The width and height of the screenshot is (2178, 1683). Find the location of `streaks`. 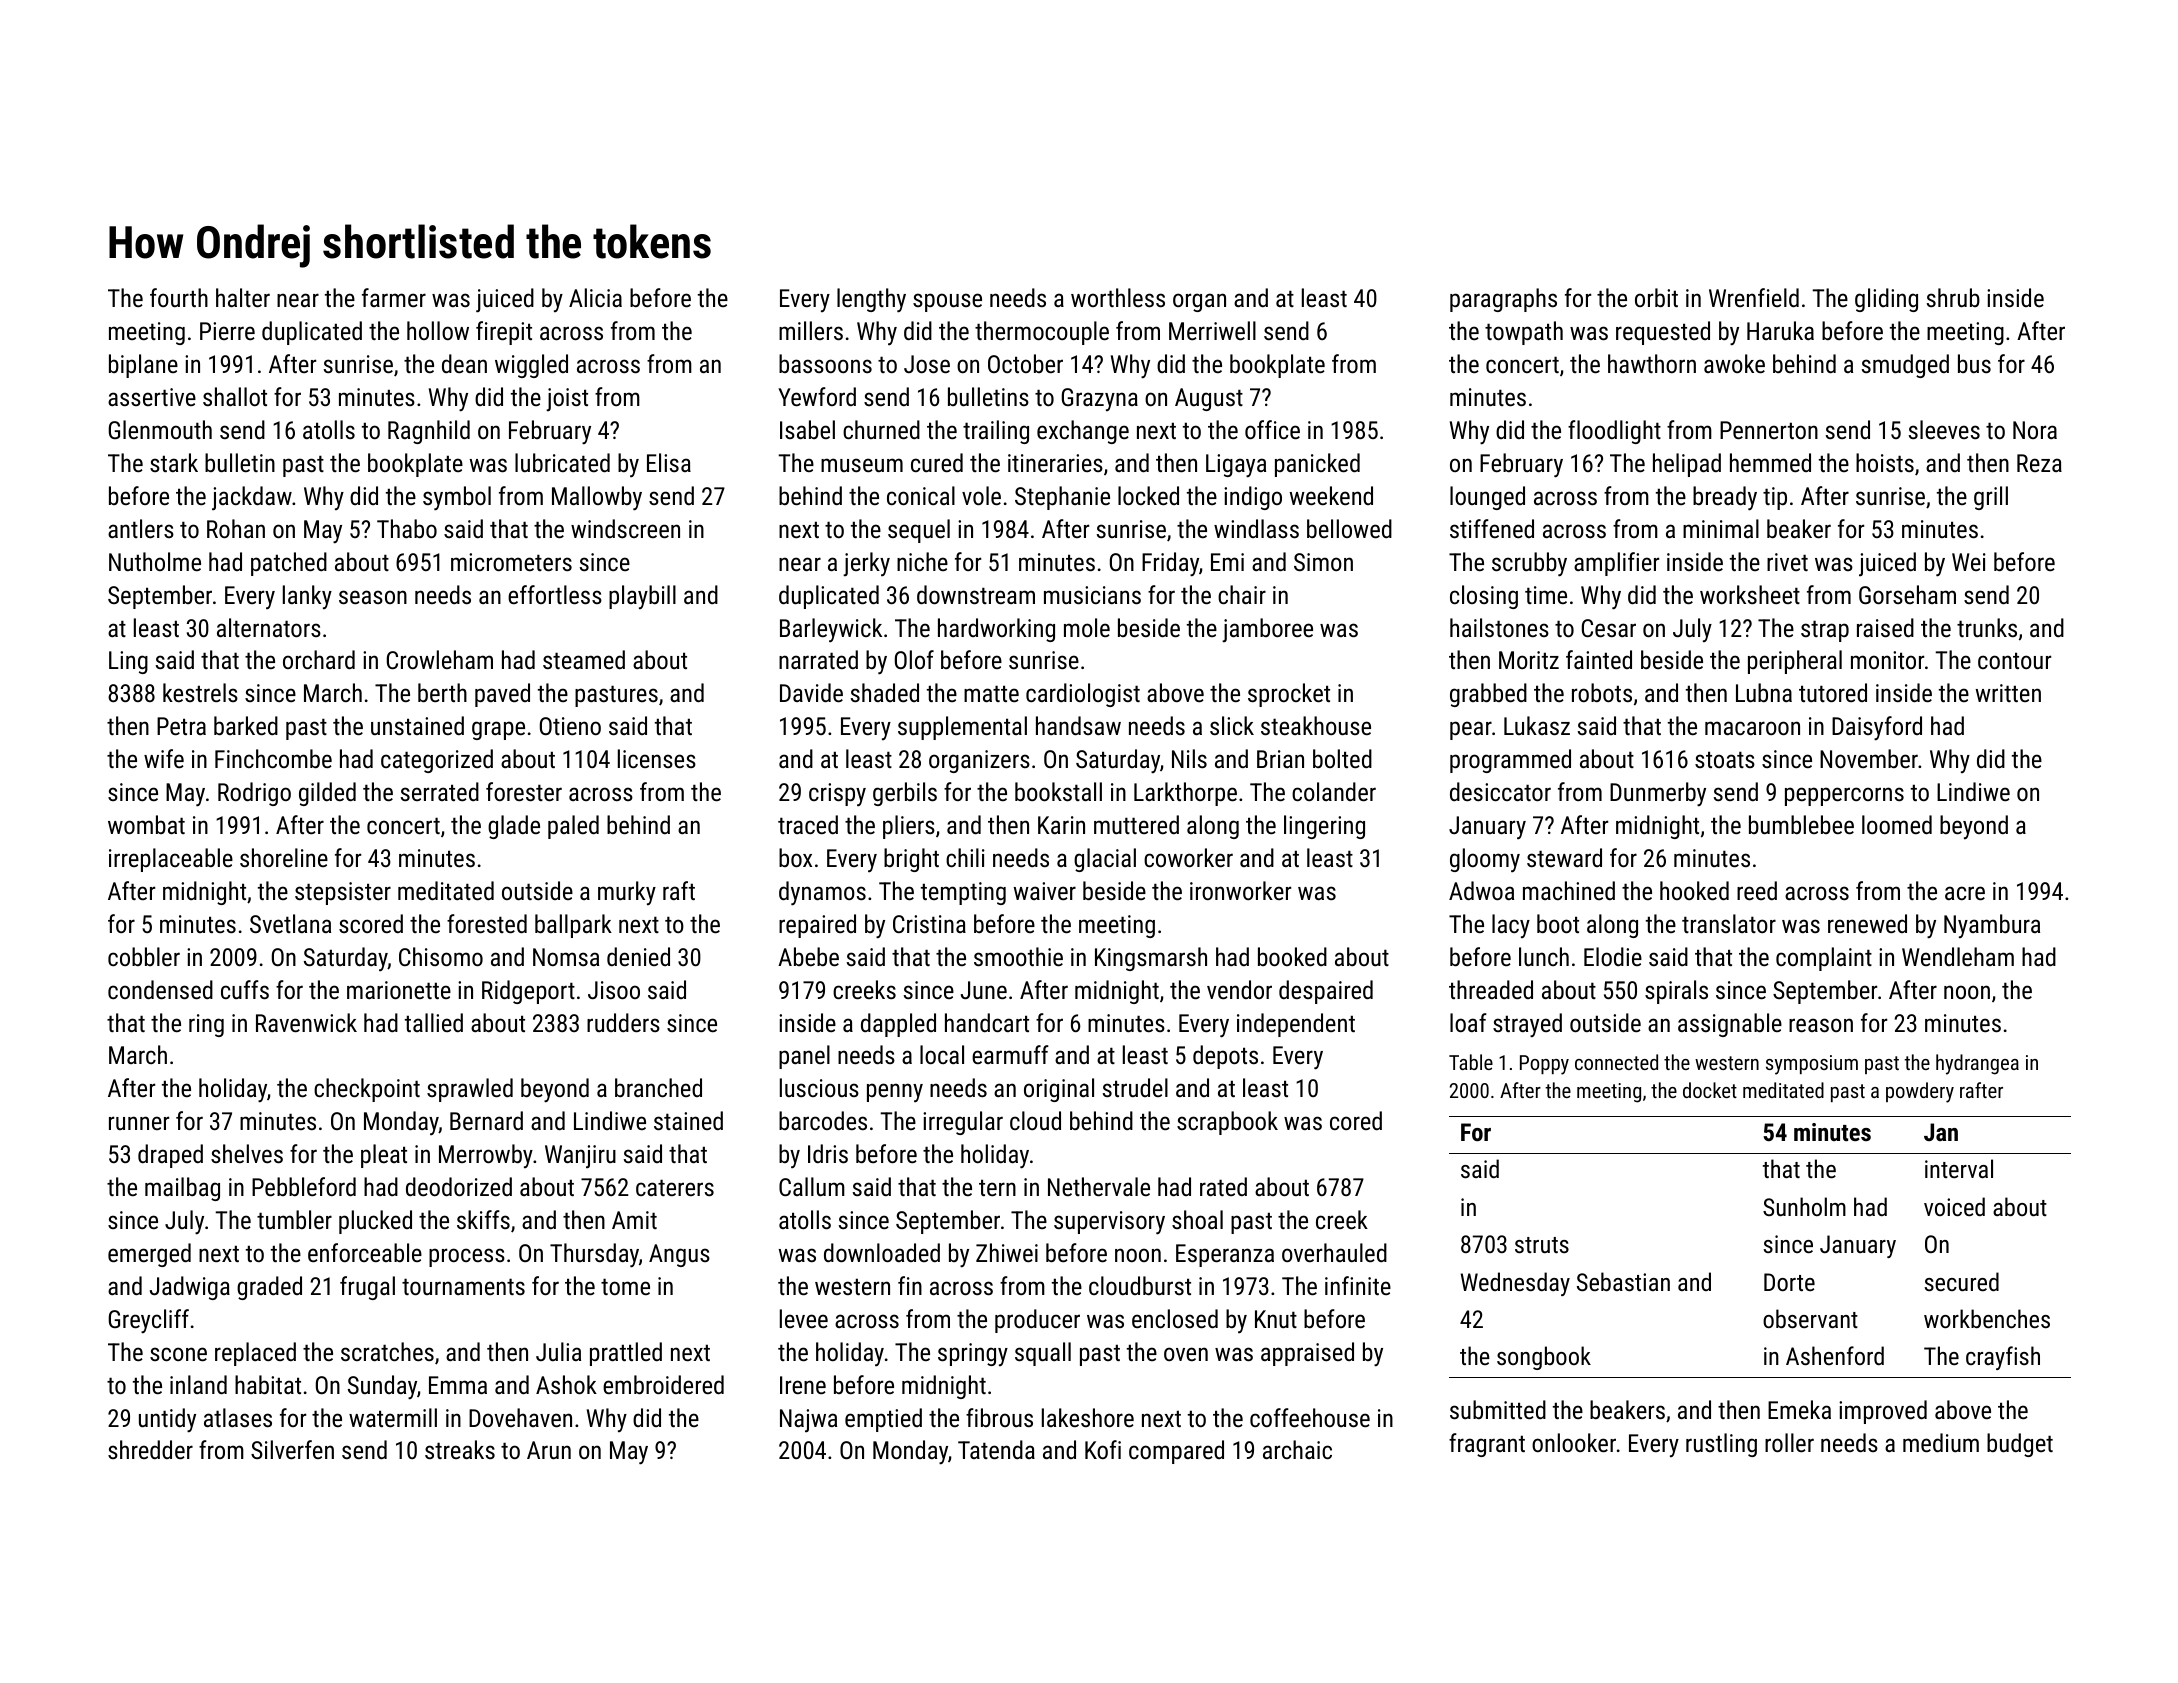

streaks is located at coordinates (460, 1449).
